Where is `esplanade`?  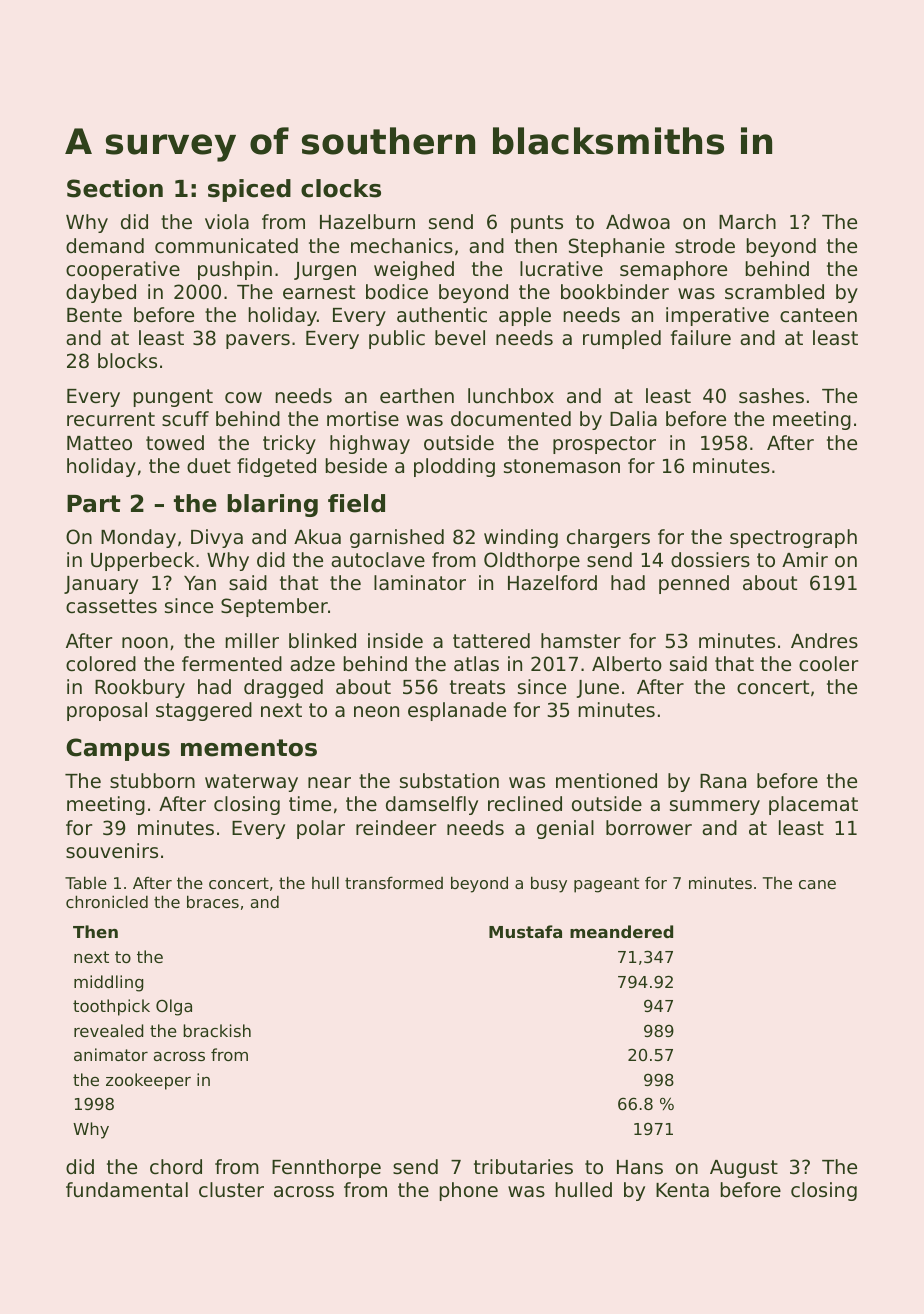
esplanade is located at coordinates (457, 711).
